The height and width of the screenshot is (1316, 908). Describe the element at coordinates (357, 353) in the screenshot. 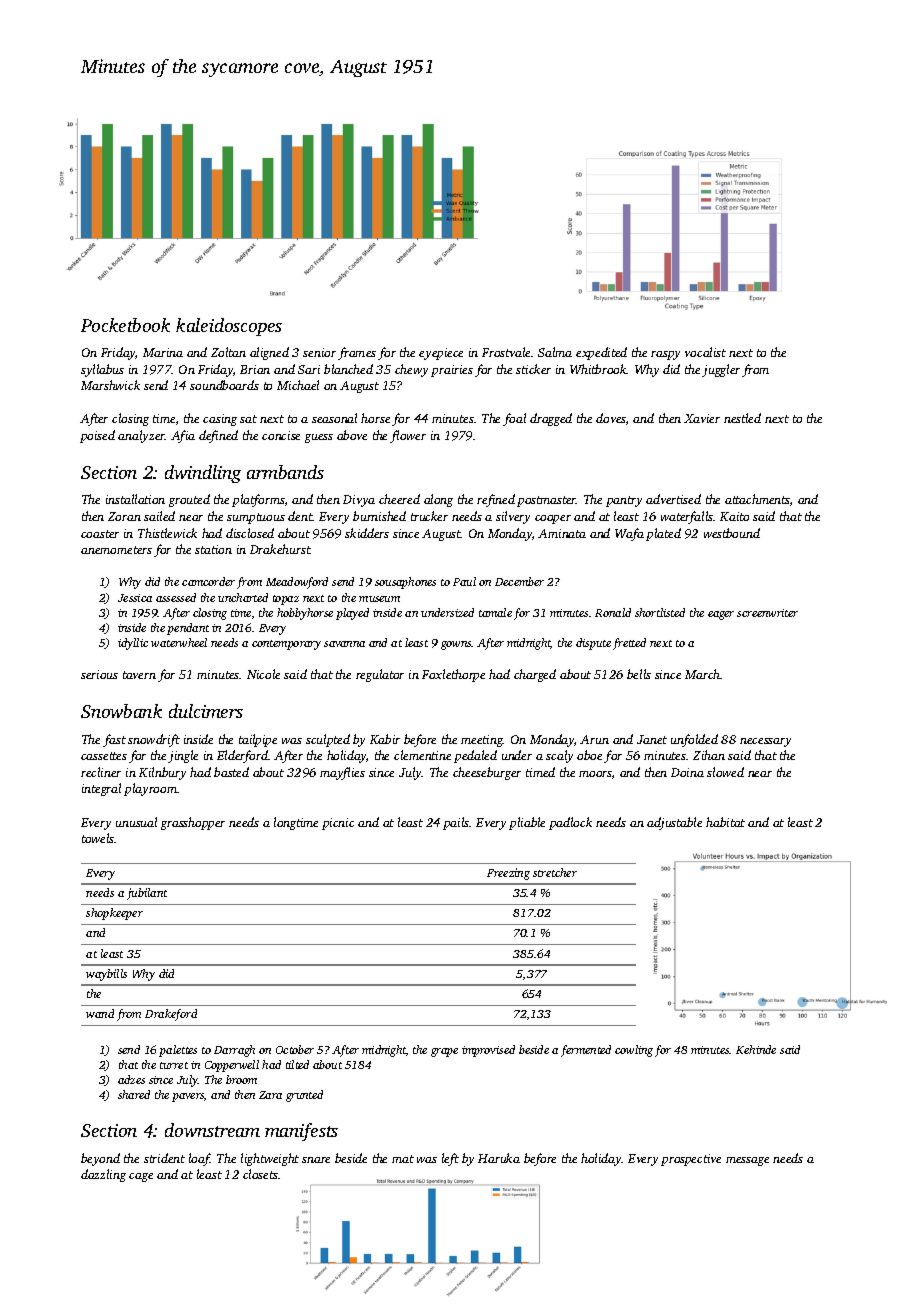

I see `frames` at that location.
